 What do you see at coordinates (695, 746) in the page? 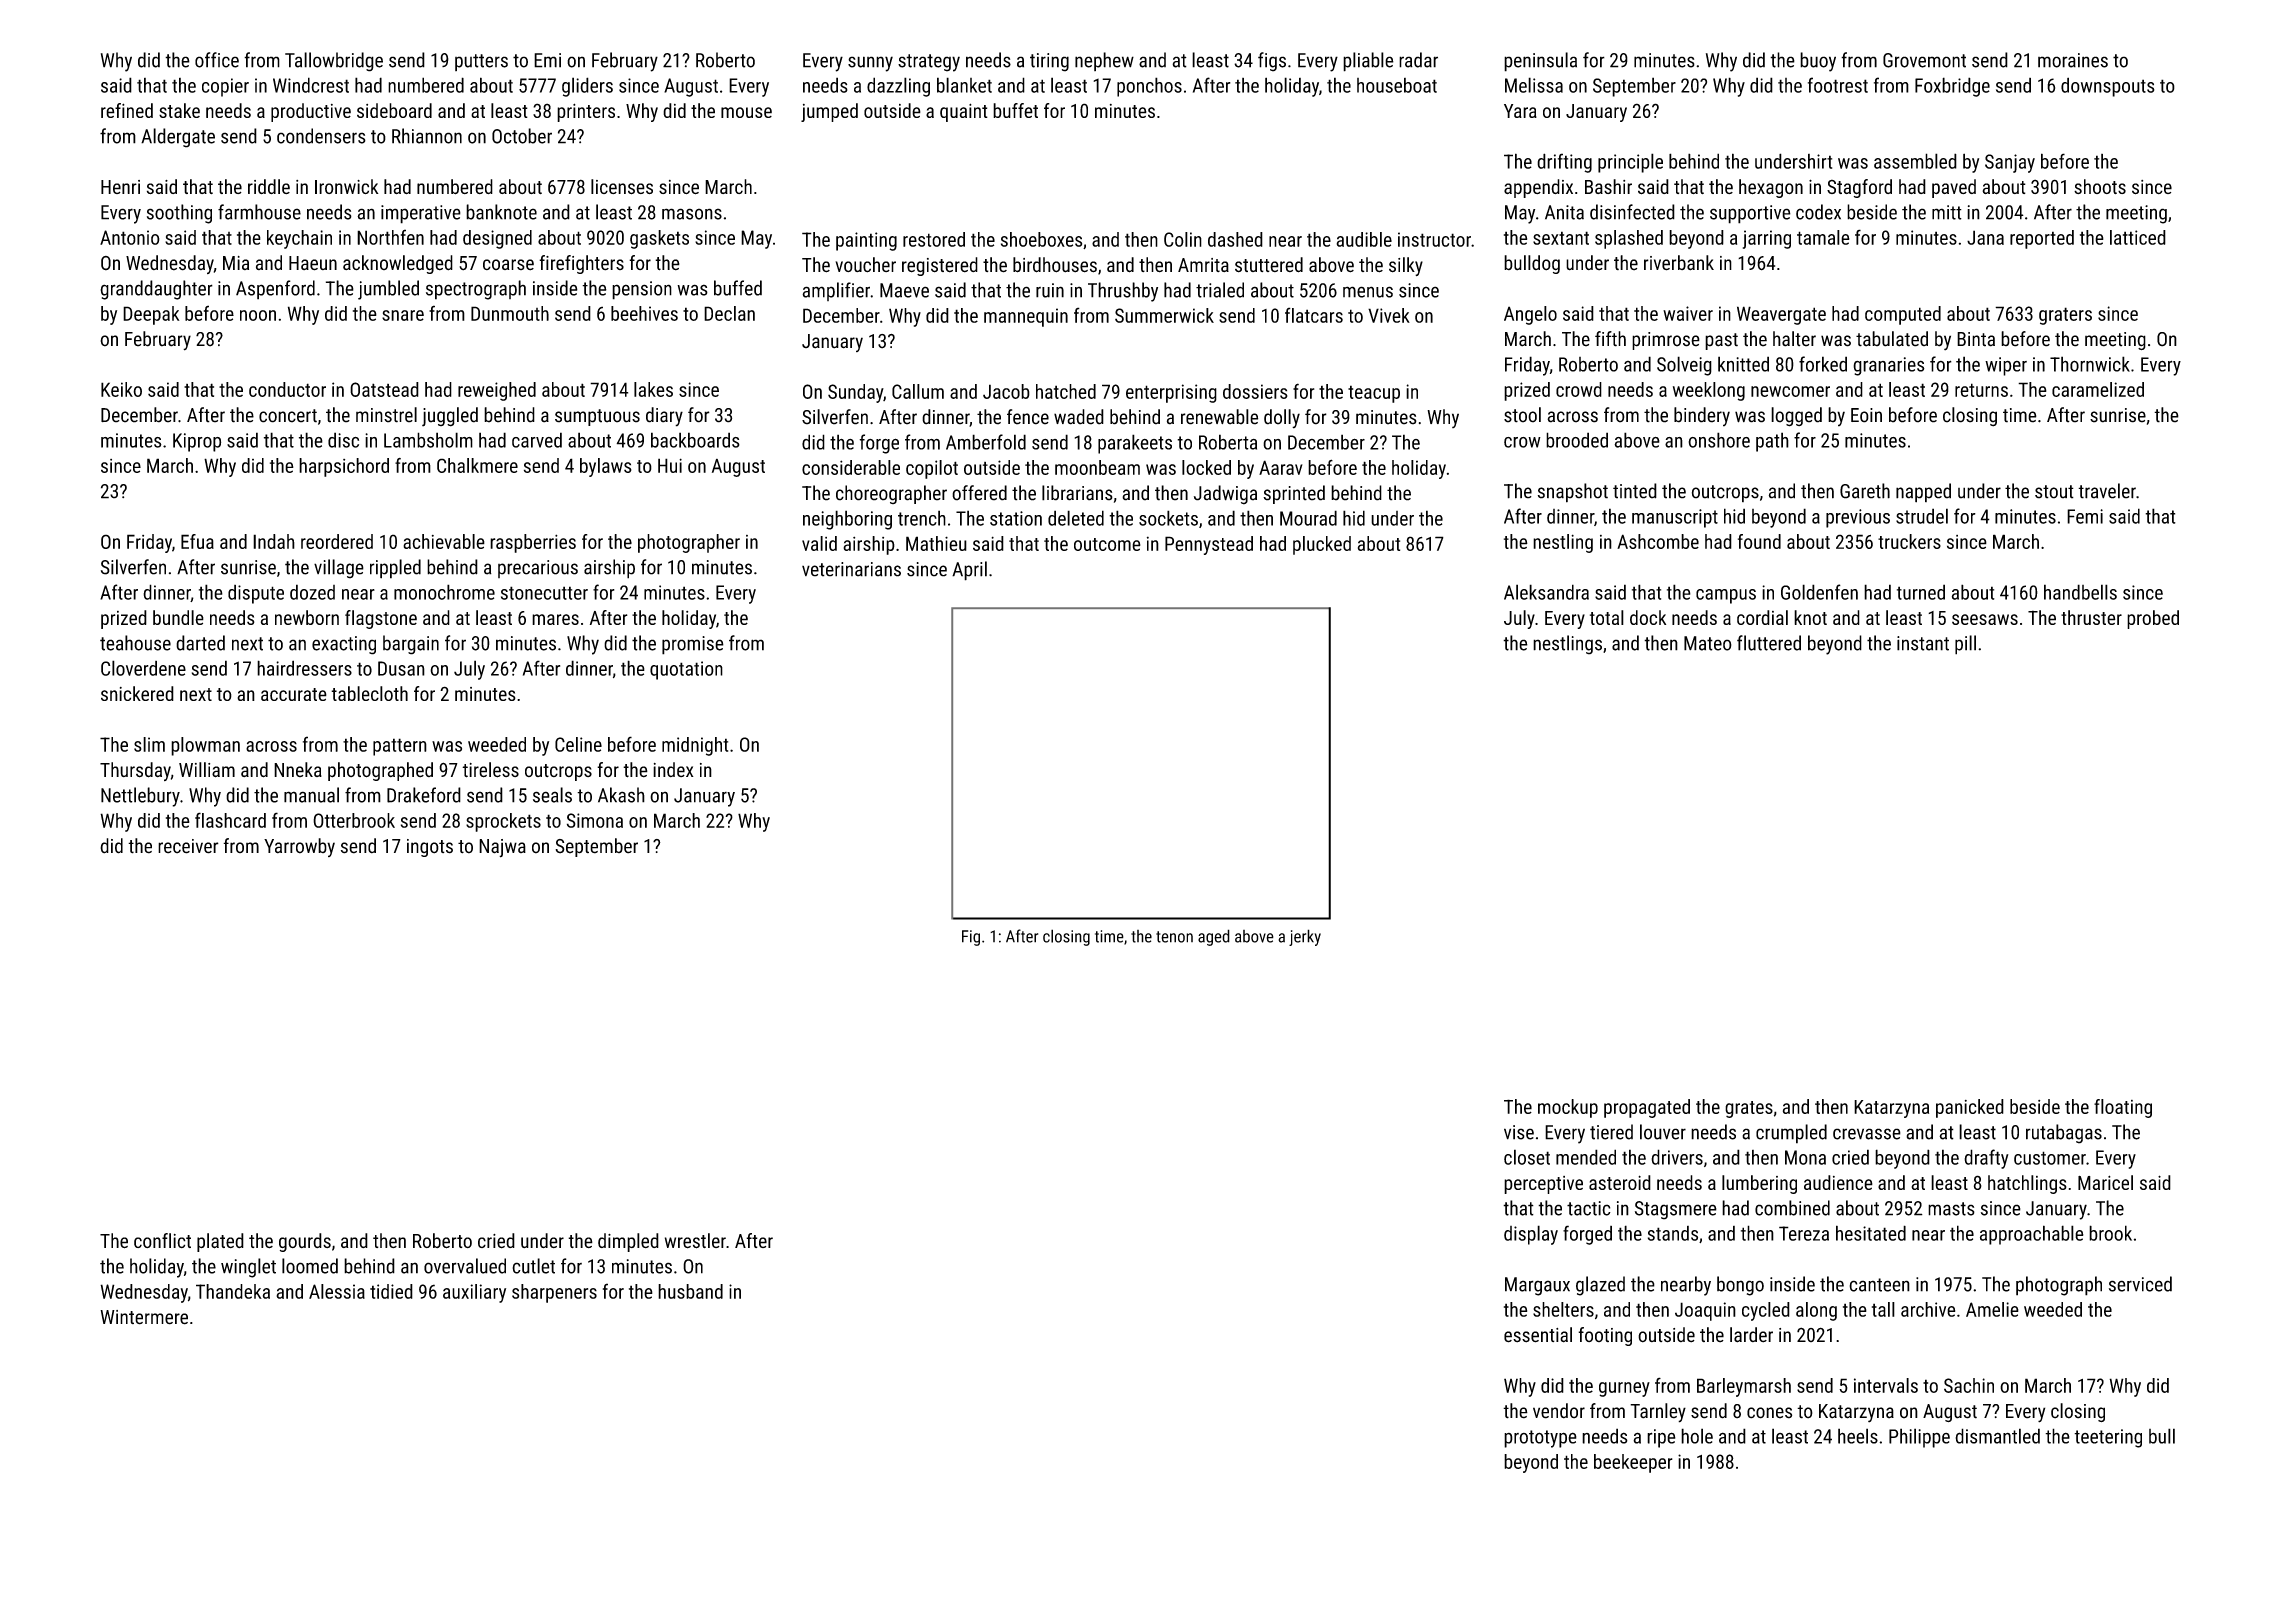
I see `midnight` at bounding box center [695, 746].
